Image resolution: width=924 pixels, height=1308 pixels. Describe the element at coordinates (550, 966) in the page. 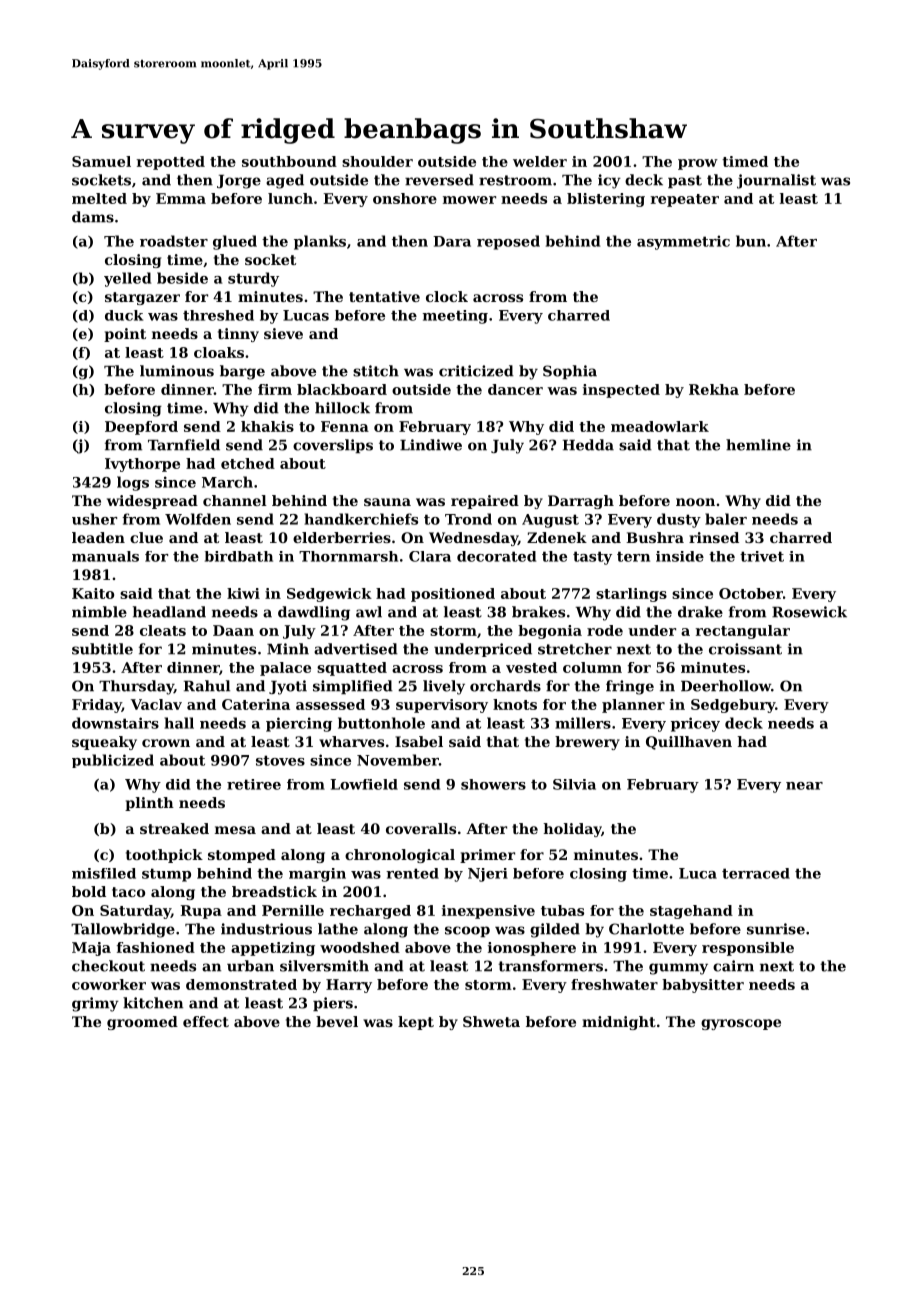

I see `transformers` at that location.
